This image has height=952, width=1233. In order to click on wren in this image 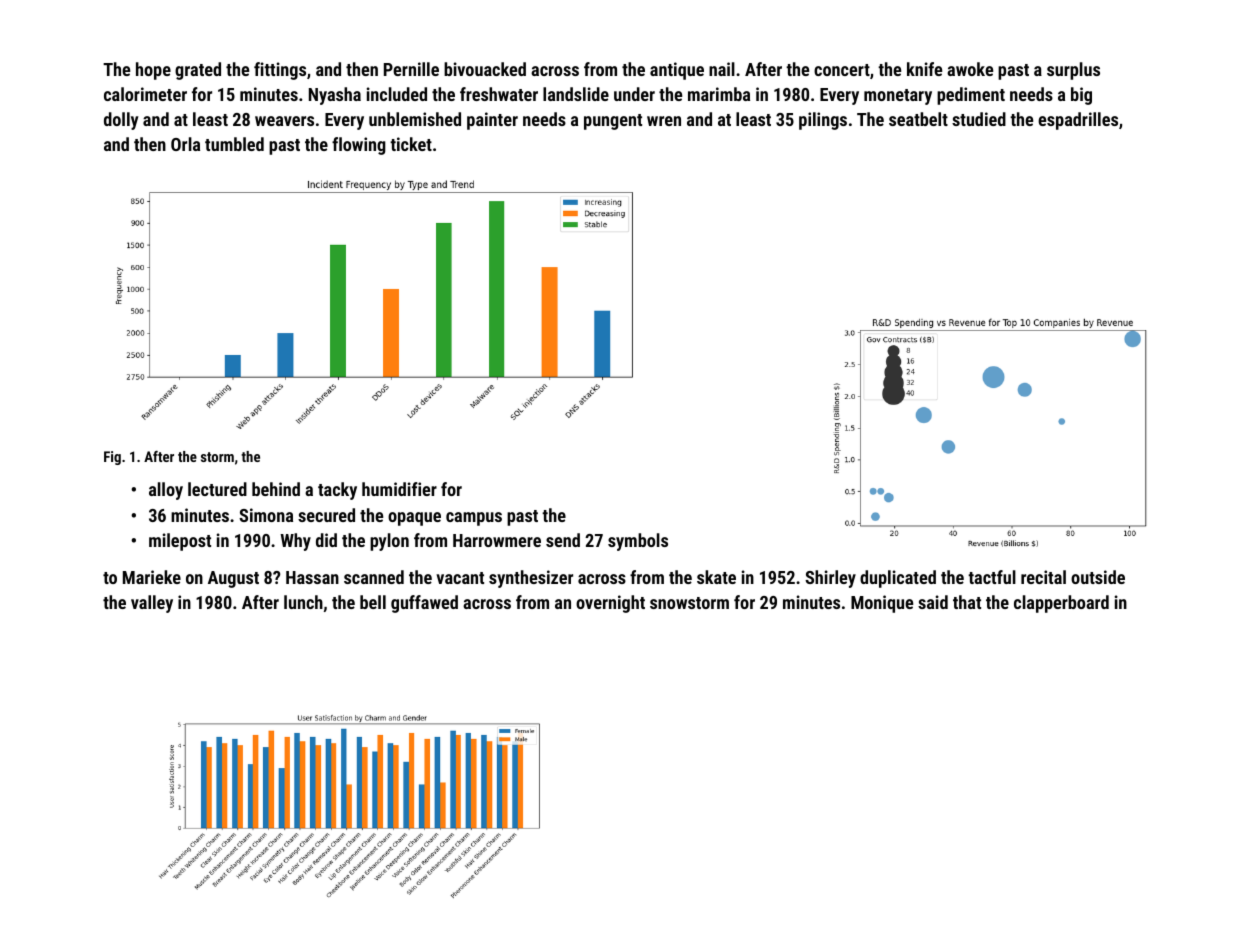, I will do `click(664, 121)`.
